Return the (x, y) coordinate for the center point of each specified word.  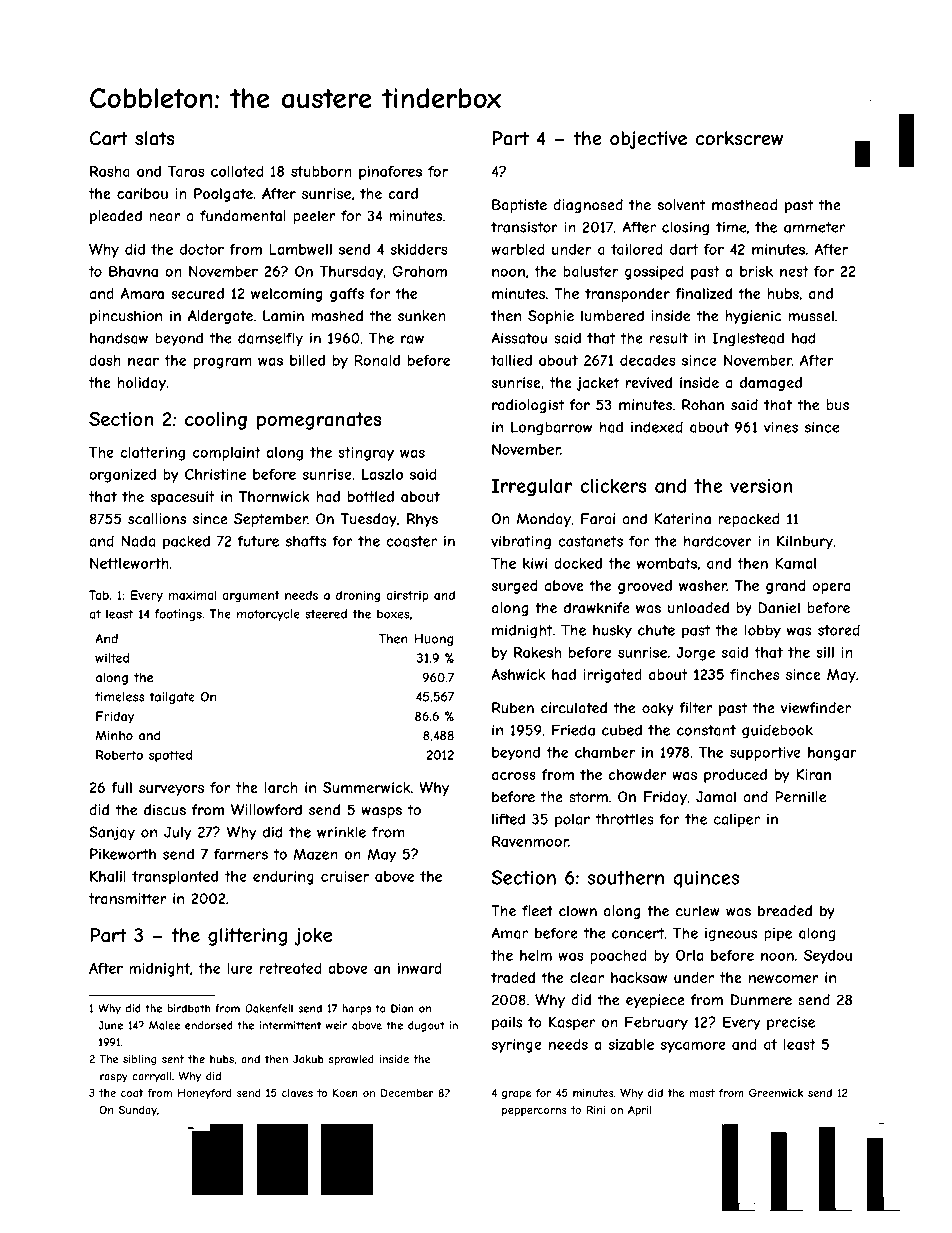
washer (703, 585)
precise (791, 1024)
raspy (114, 1078)
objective (648, 140)
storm (588, 797)
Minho (114, 735)
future (258, 541)
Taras (186, 171)
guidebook (777, 732)
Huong (433, 640)
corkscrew (739, 138)
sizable (631, 1044)
